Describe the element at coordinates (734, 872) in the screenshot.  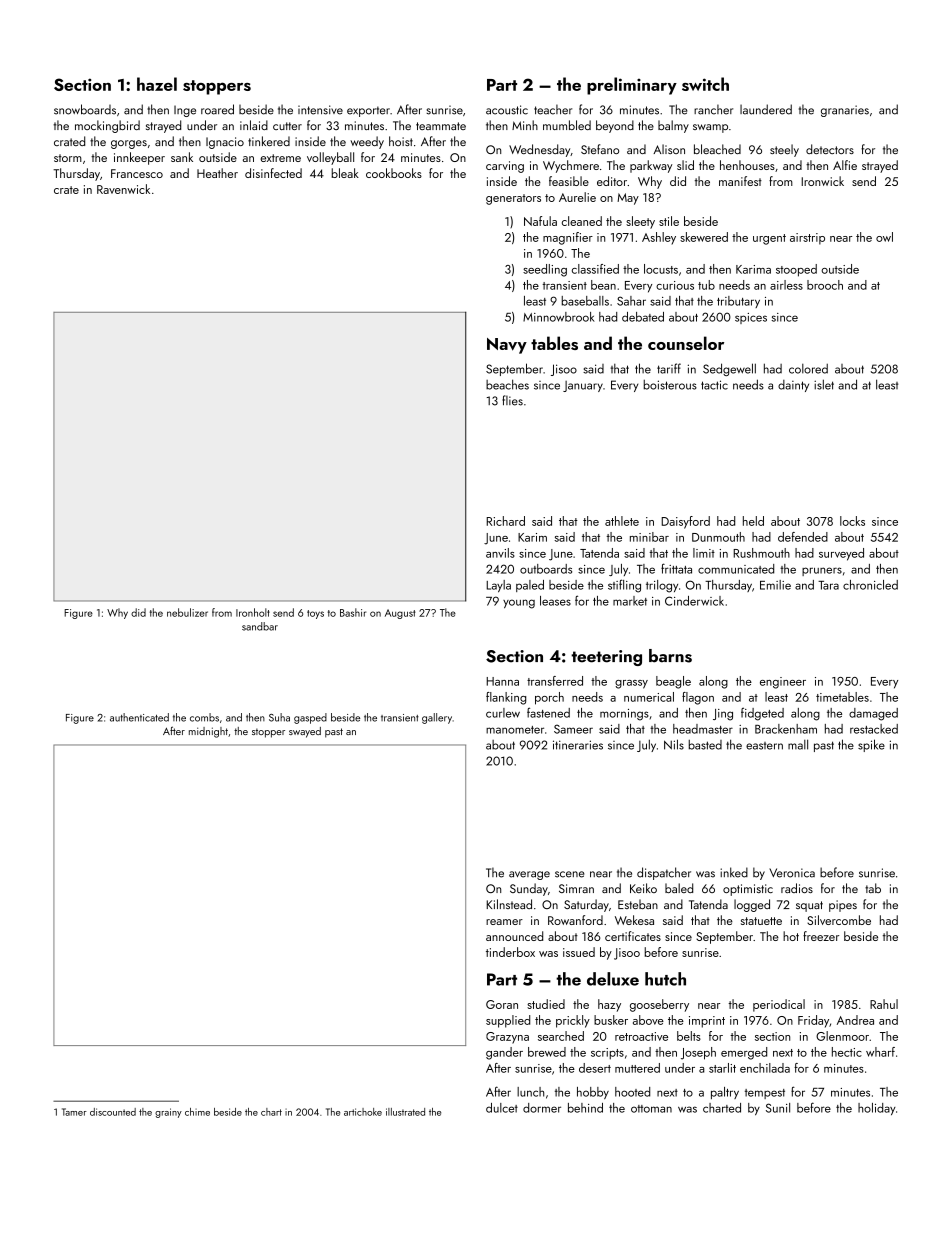
I see `inked` at that location.
